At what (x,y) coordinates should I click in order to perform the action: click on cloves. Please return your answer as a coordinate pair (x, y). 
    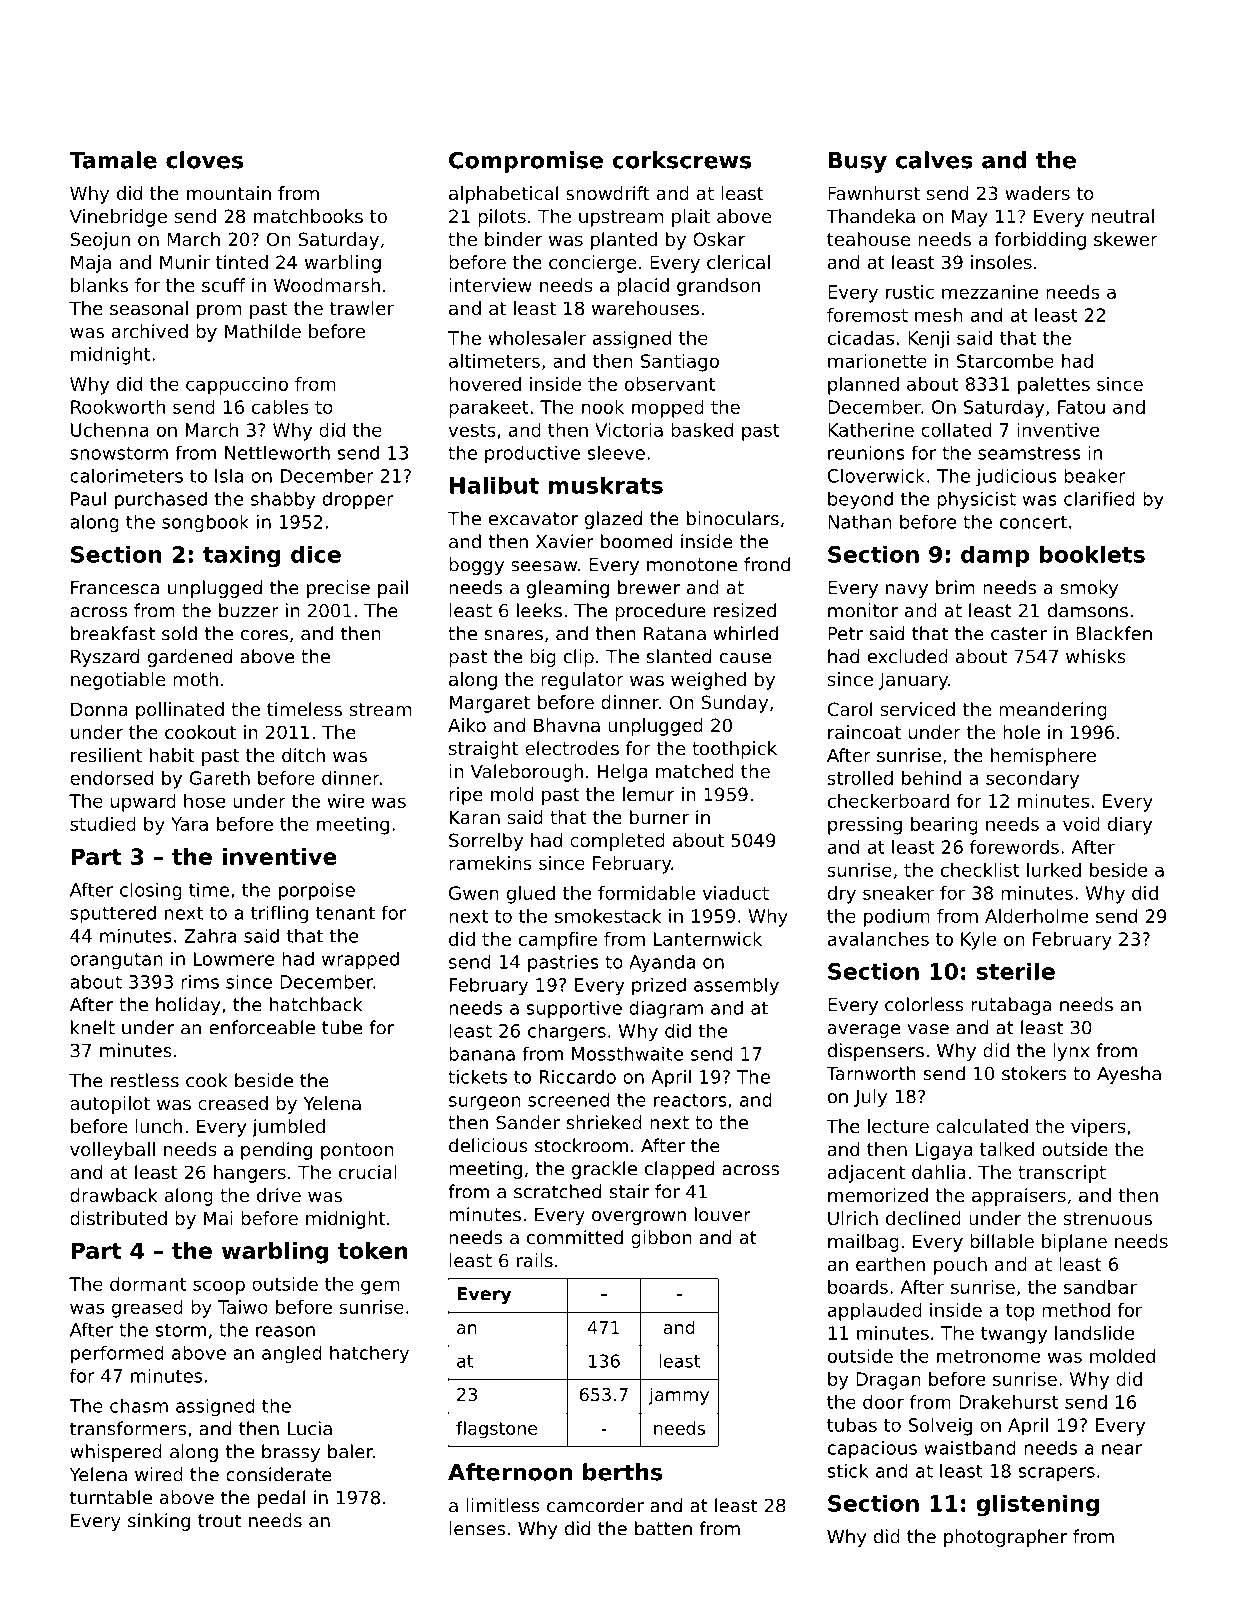
    Looking at the image, I should click on (204, 160).
